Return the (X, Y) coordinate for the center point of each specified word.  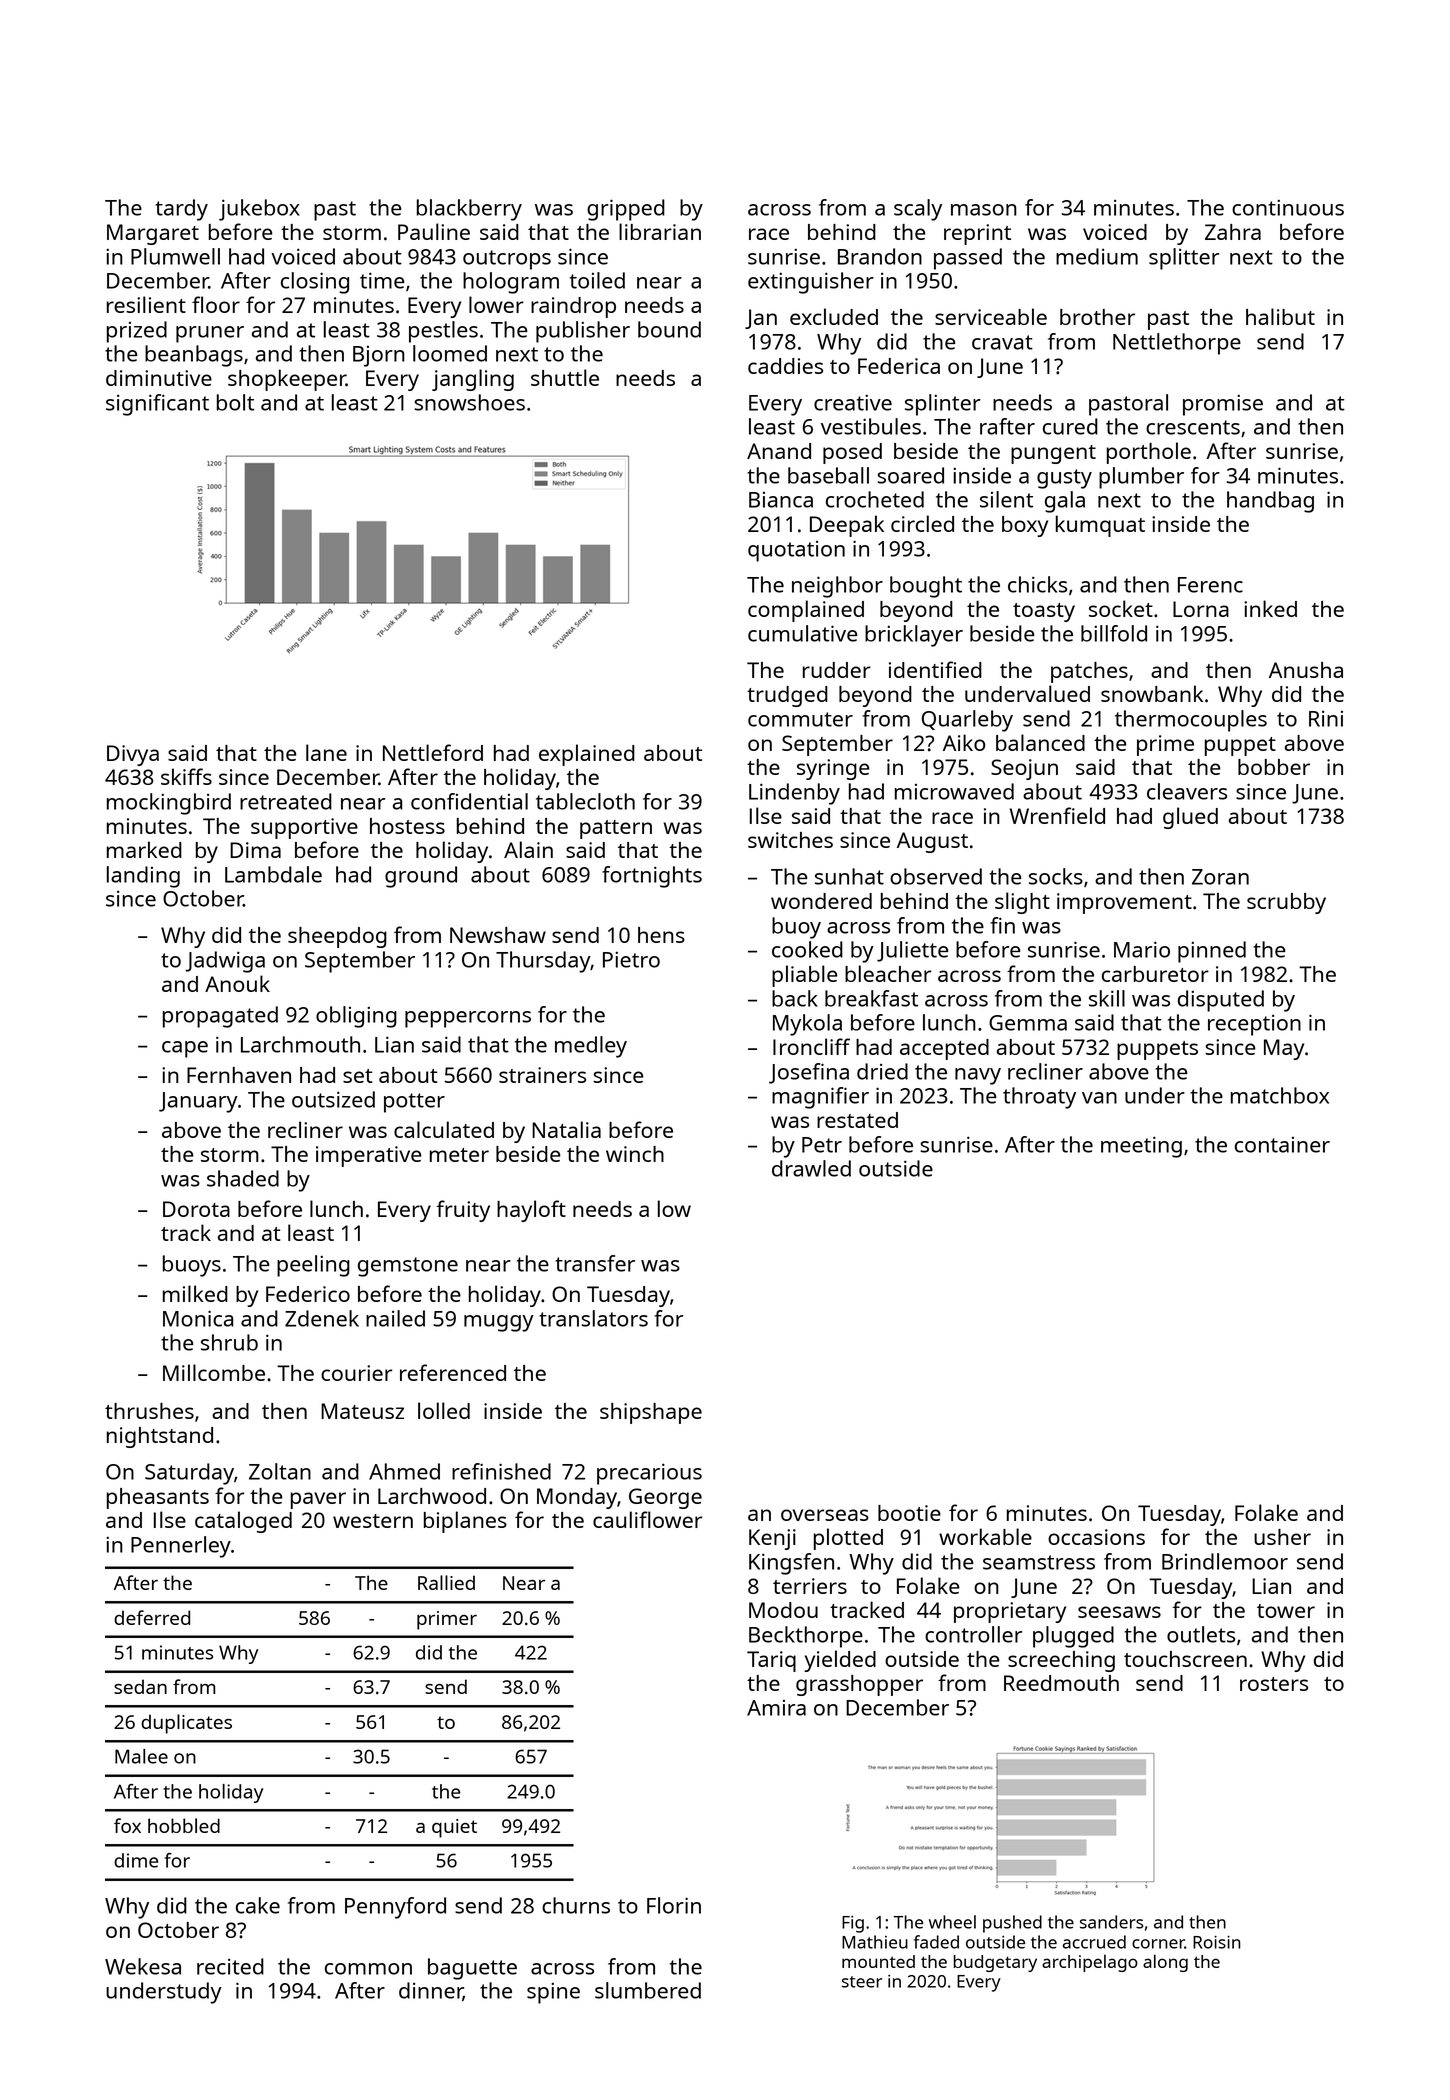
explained (587, 755)
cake (258, 1905)
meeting (1141, 1147)
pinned (1212, 952)
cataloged (243, 1522)
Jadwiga (225, 962)
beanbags (194, 356)
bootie (909, 1513)
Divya (133, 755)
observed (936, 876)
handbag (1270, 502)
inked (1270, 608)
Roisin (1217, 1942)
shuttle (565, 377)
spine (553, 1993)
